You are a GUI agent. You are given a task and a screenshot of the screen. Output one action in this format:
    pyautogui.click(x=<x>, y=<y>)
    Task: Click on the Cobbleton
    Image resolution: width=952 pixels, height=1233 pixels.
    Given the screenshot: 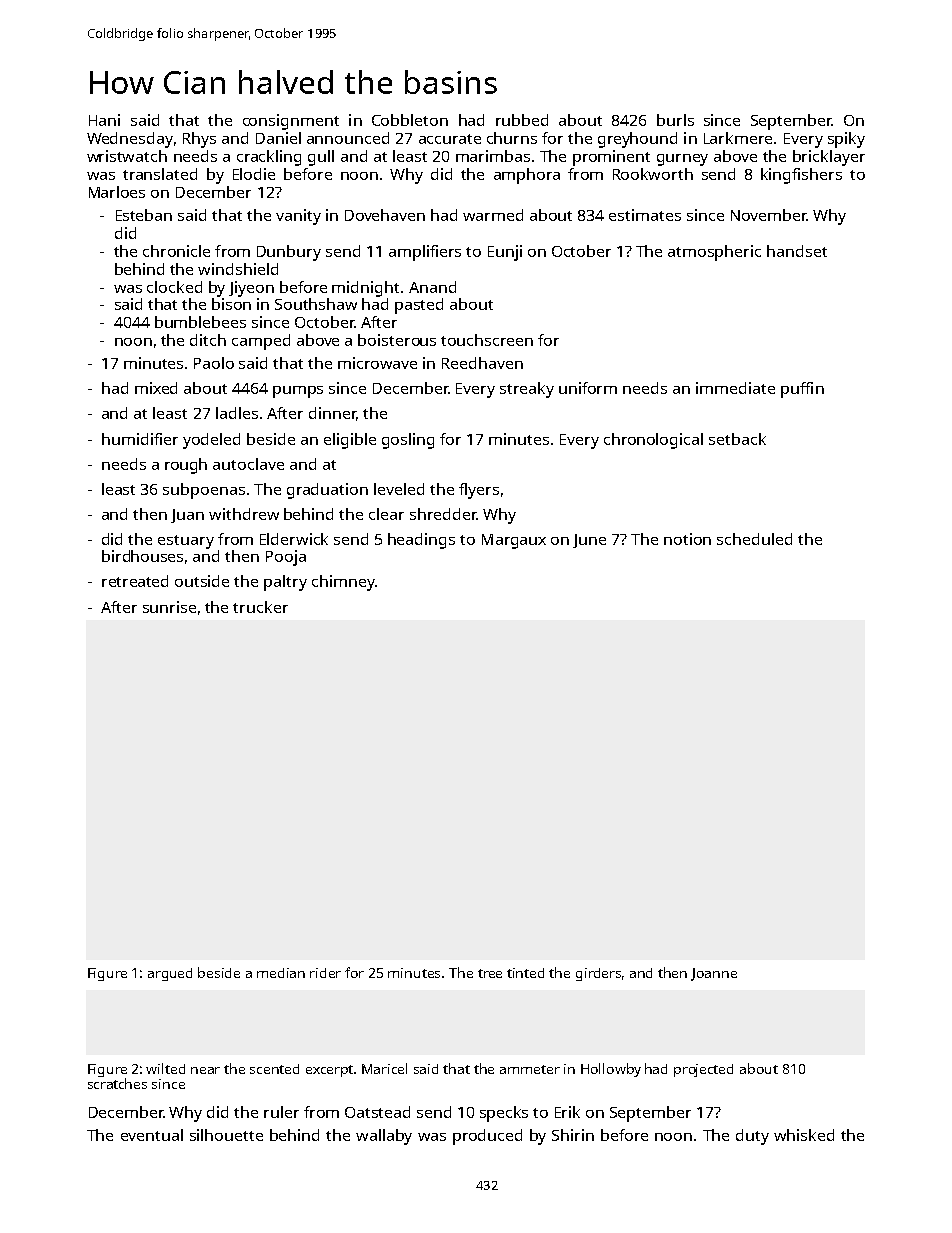 What is the action you would take?
    pyautogui.click(x=410, y=120)
